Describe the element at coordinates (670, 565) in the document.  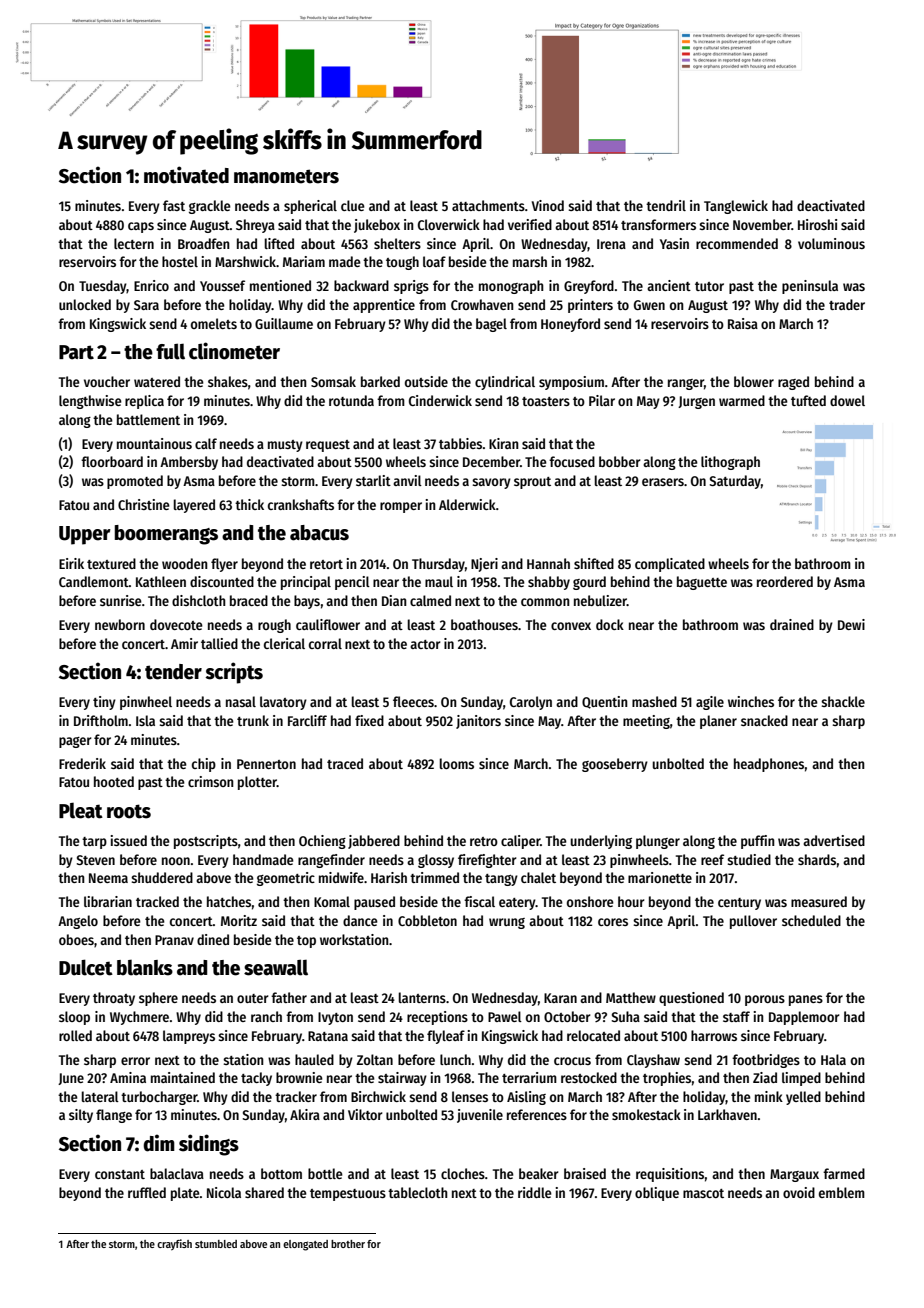
I see `complicated` at that location.
